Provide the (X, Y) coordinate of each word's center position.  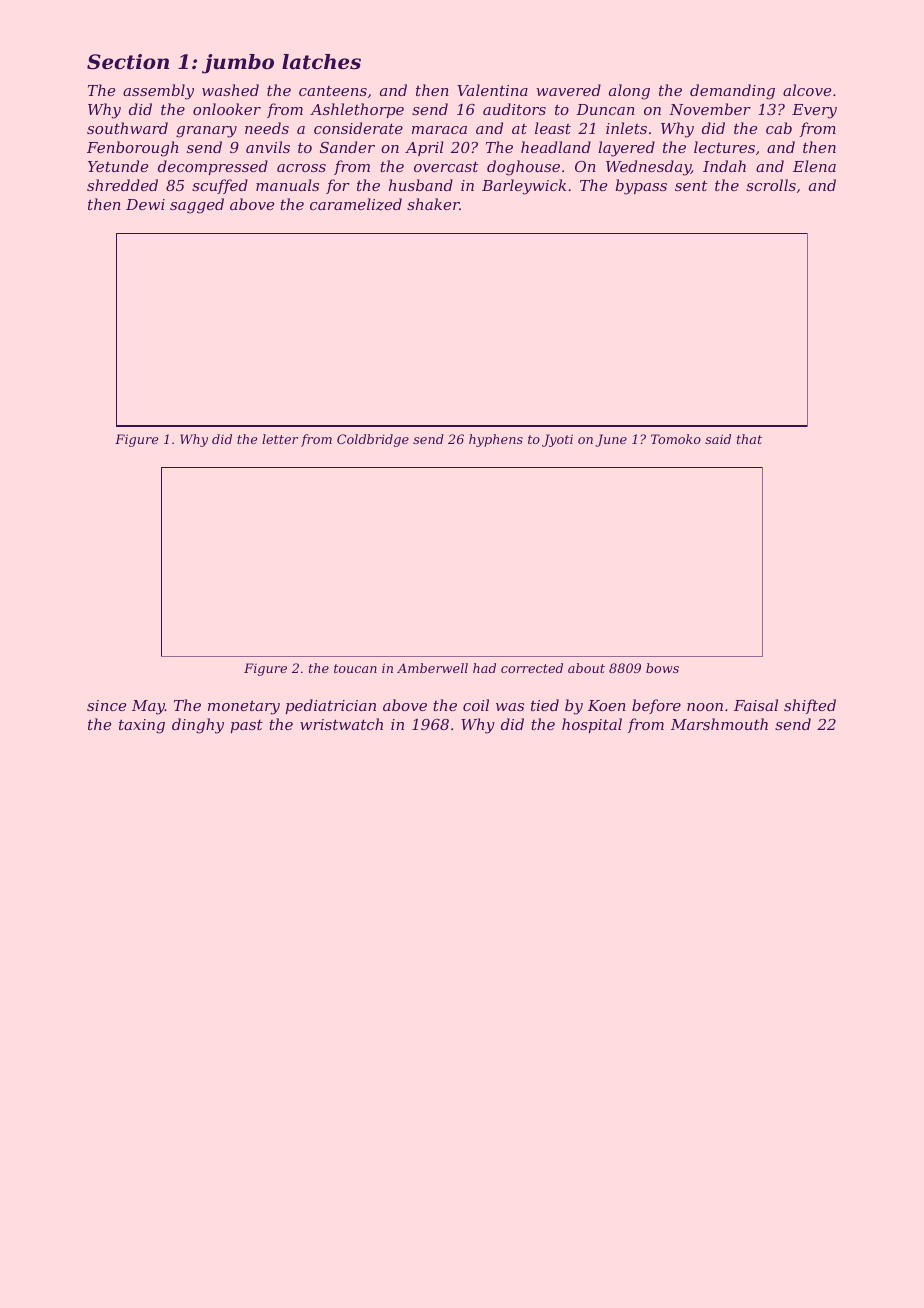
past (247, 726)
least (553, 128)
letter (280, 439)
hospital (592, 725)
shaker (433, 204)
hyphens (496, 440)
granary (206, 132)
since (106, 705)
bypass (641, 187)
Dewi (145, 204)
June (611, 440)
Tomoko (676, 439)
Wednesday (648, 168)
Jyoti (557, 440)
